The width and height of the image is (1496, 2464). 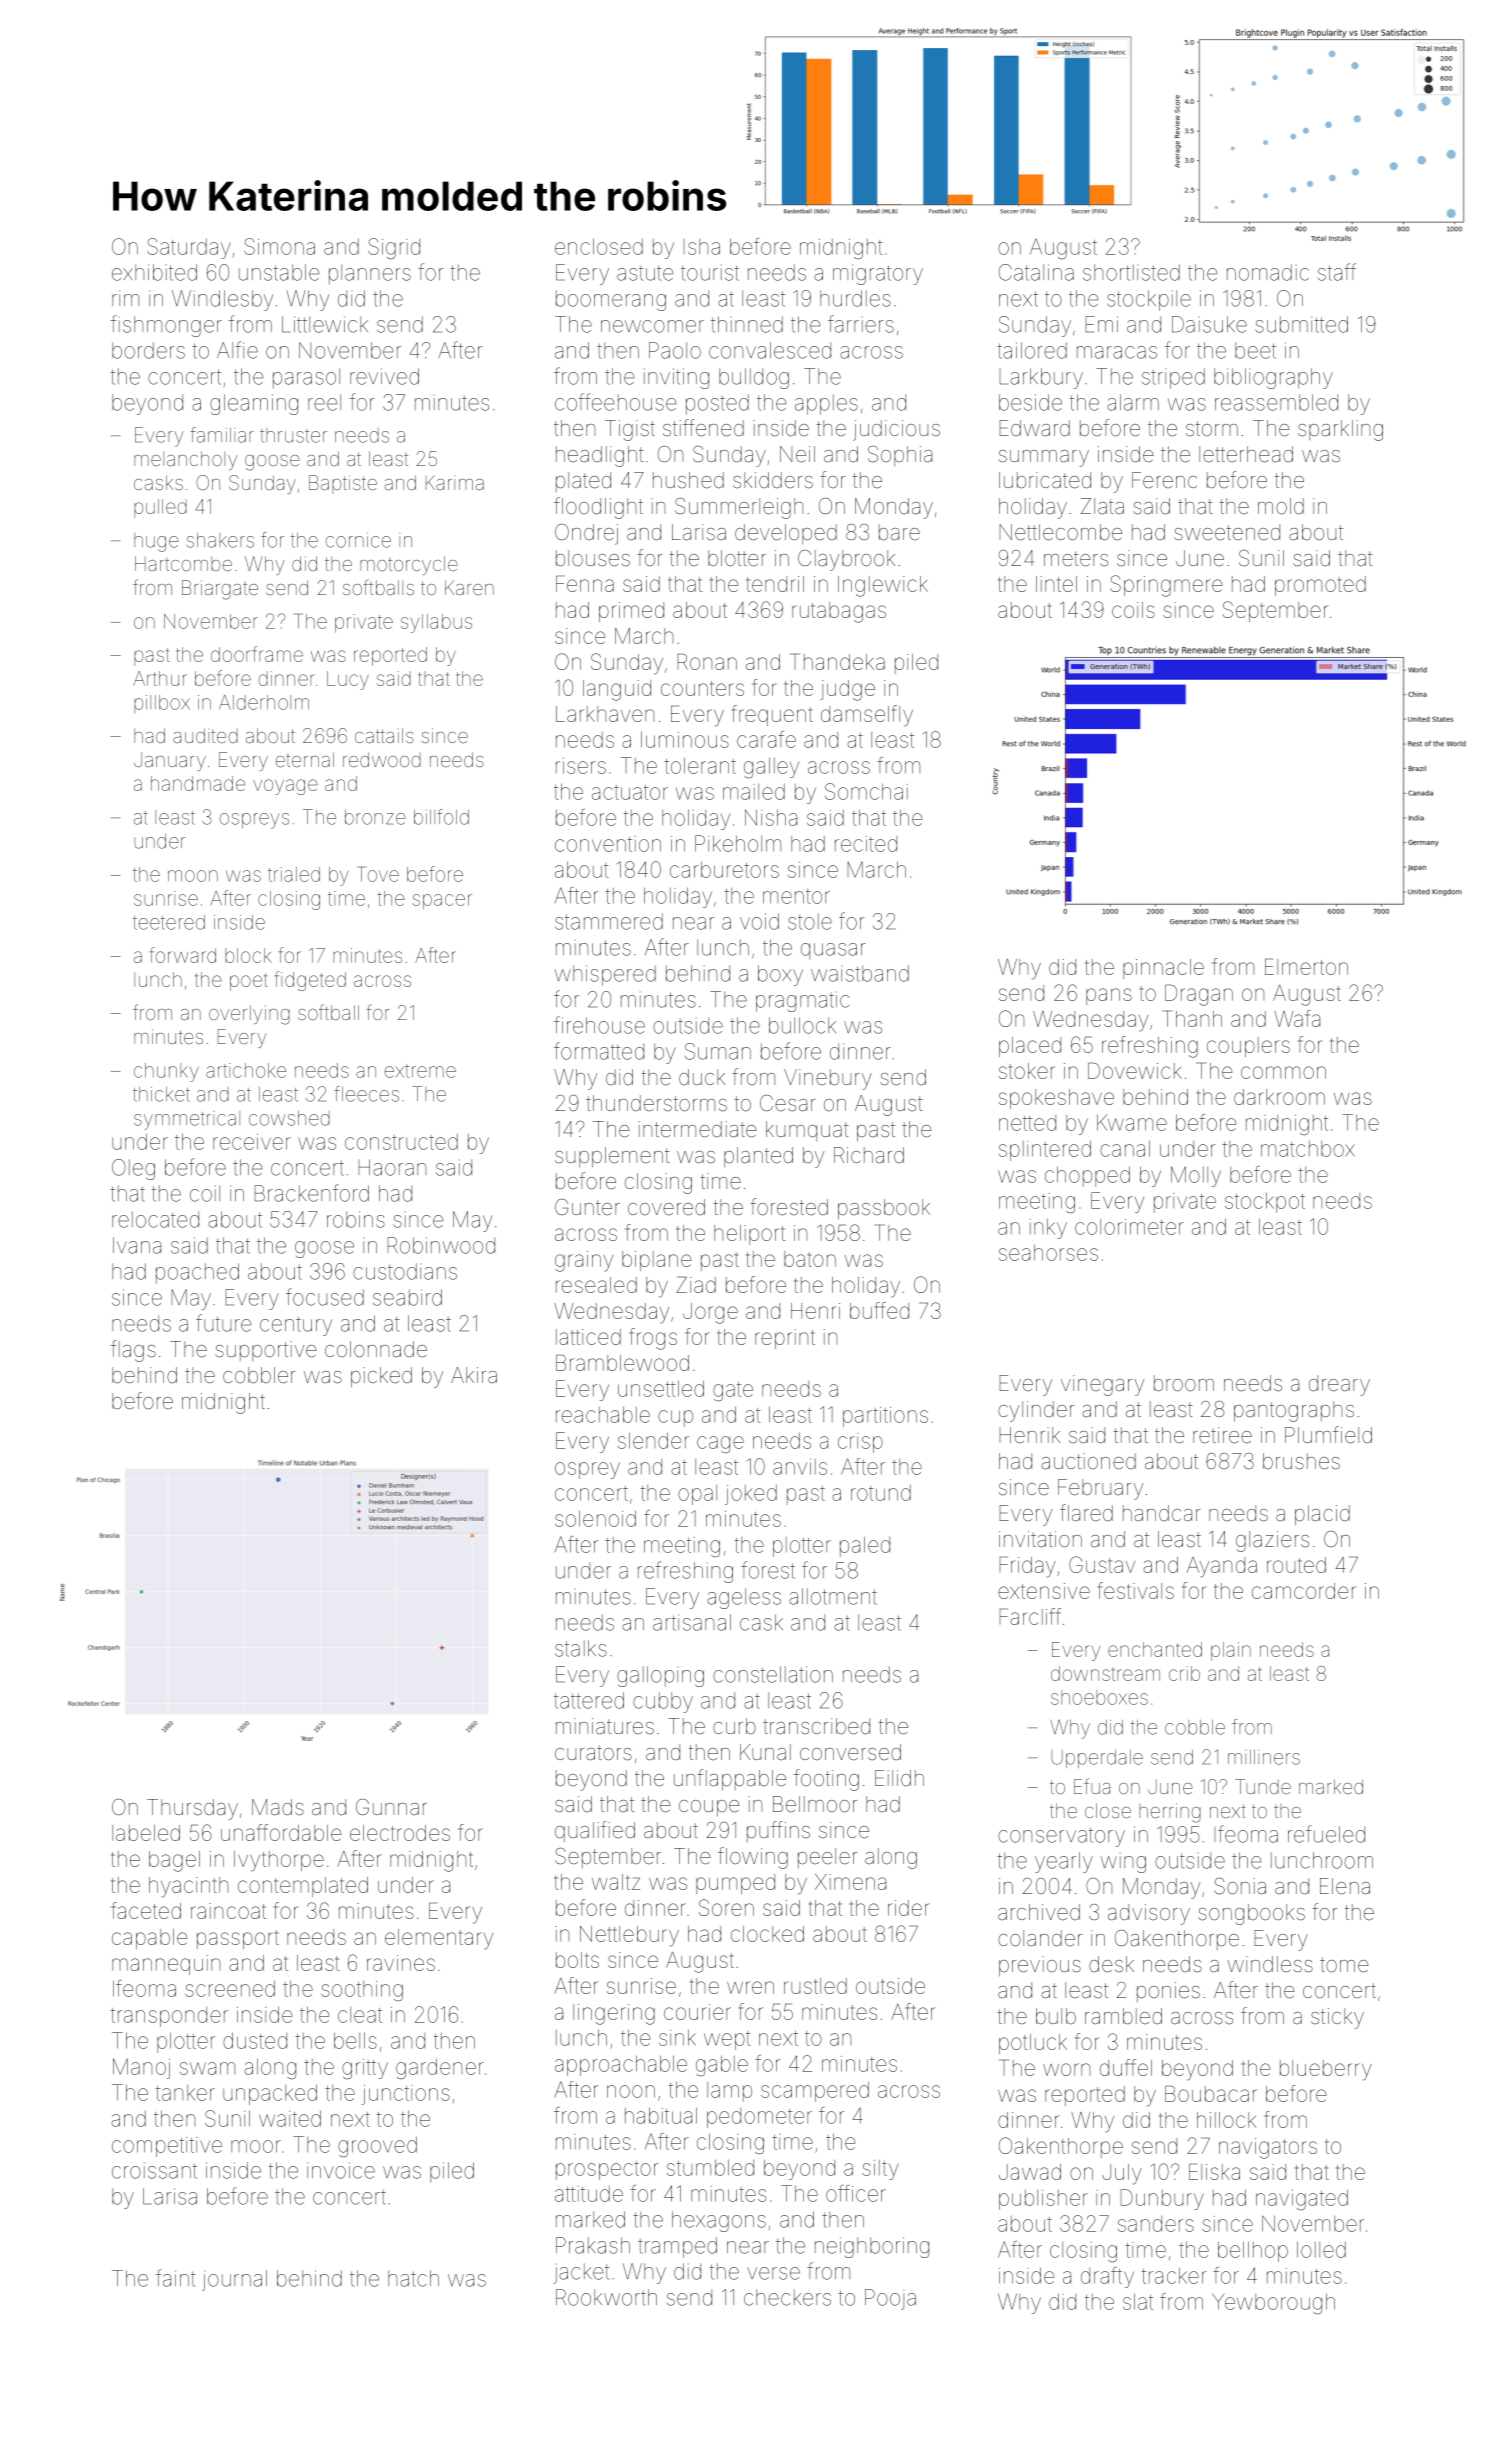 What do you see at coordinates (749, 1235) in the image?
I see `heliport` at bounding box center [749, 1235].
